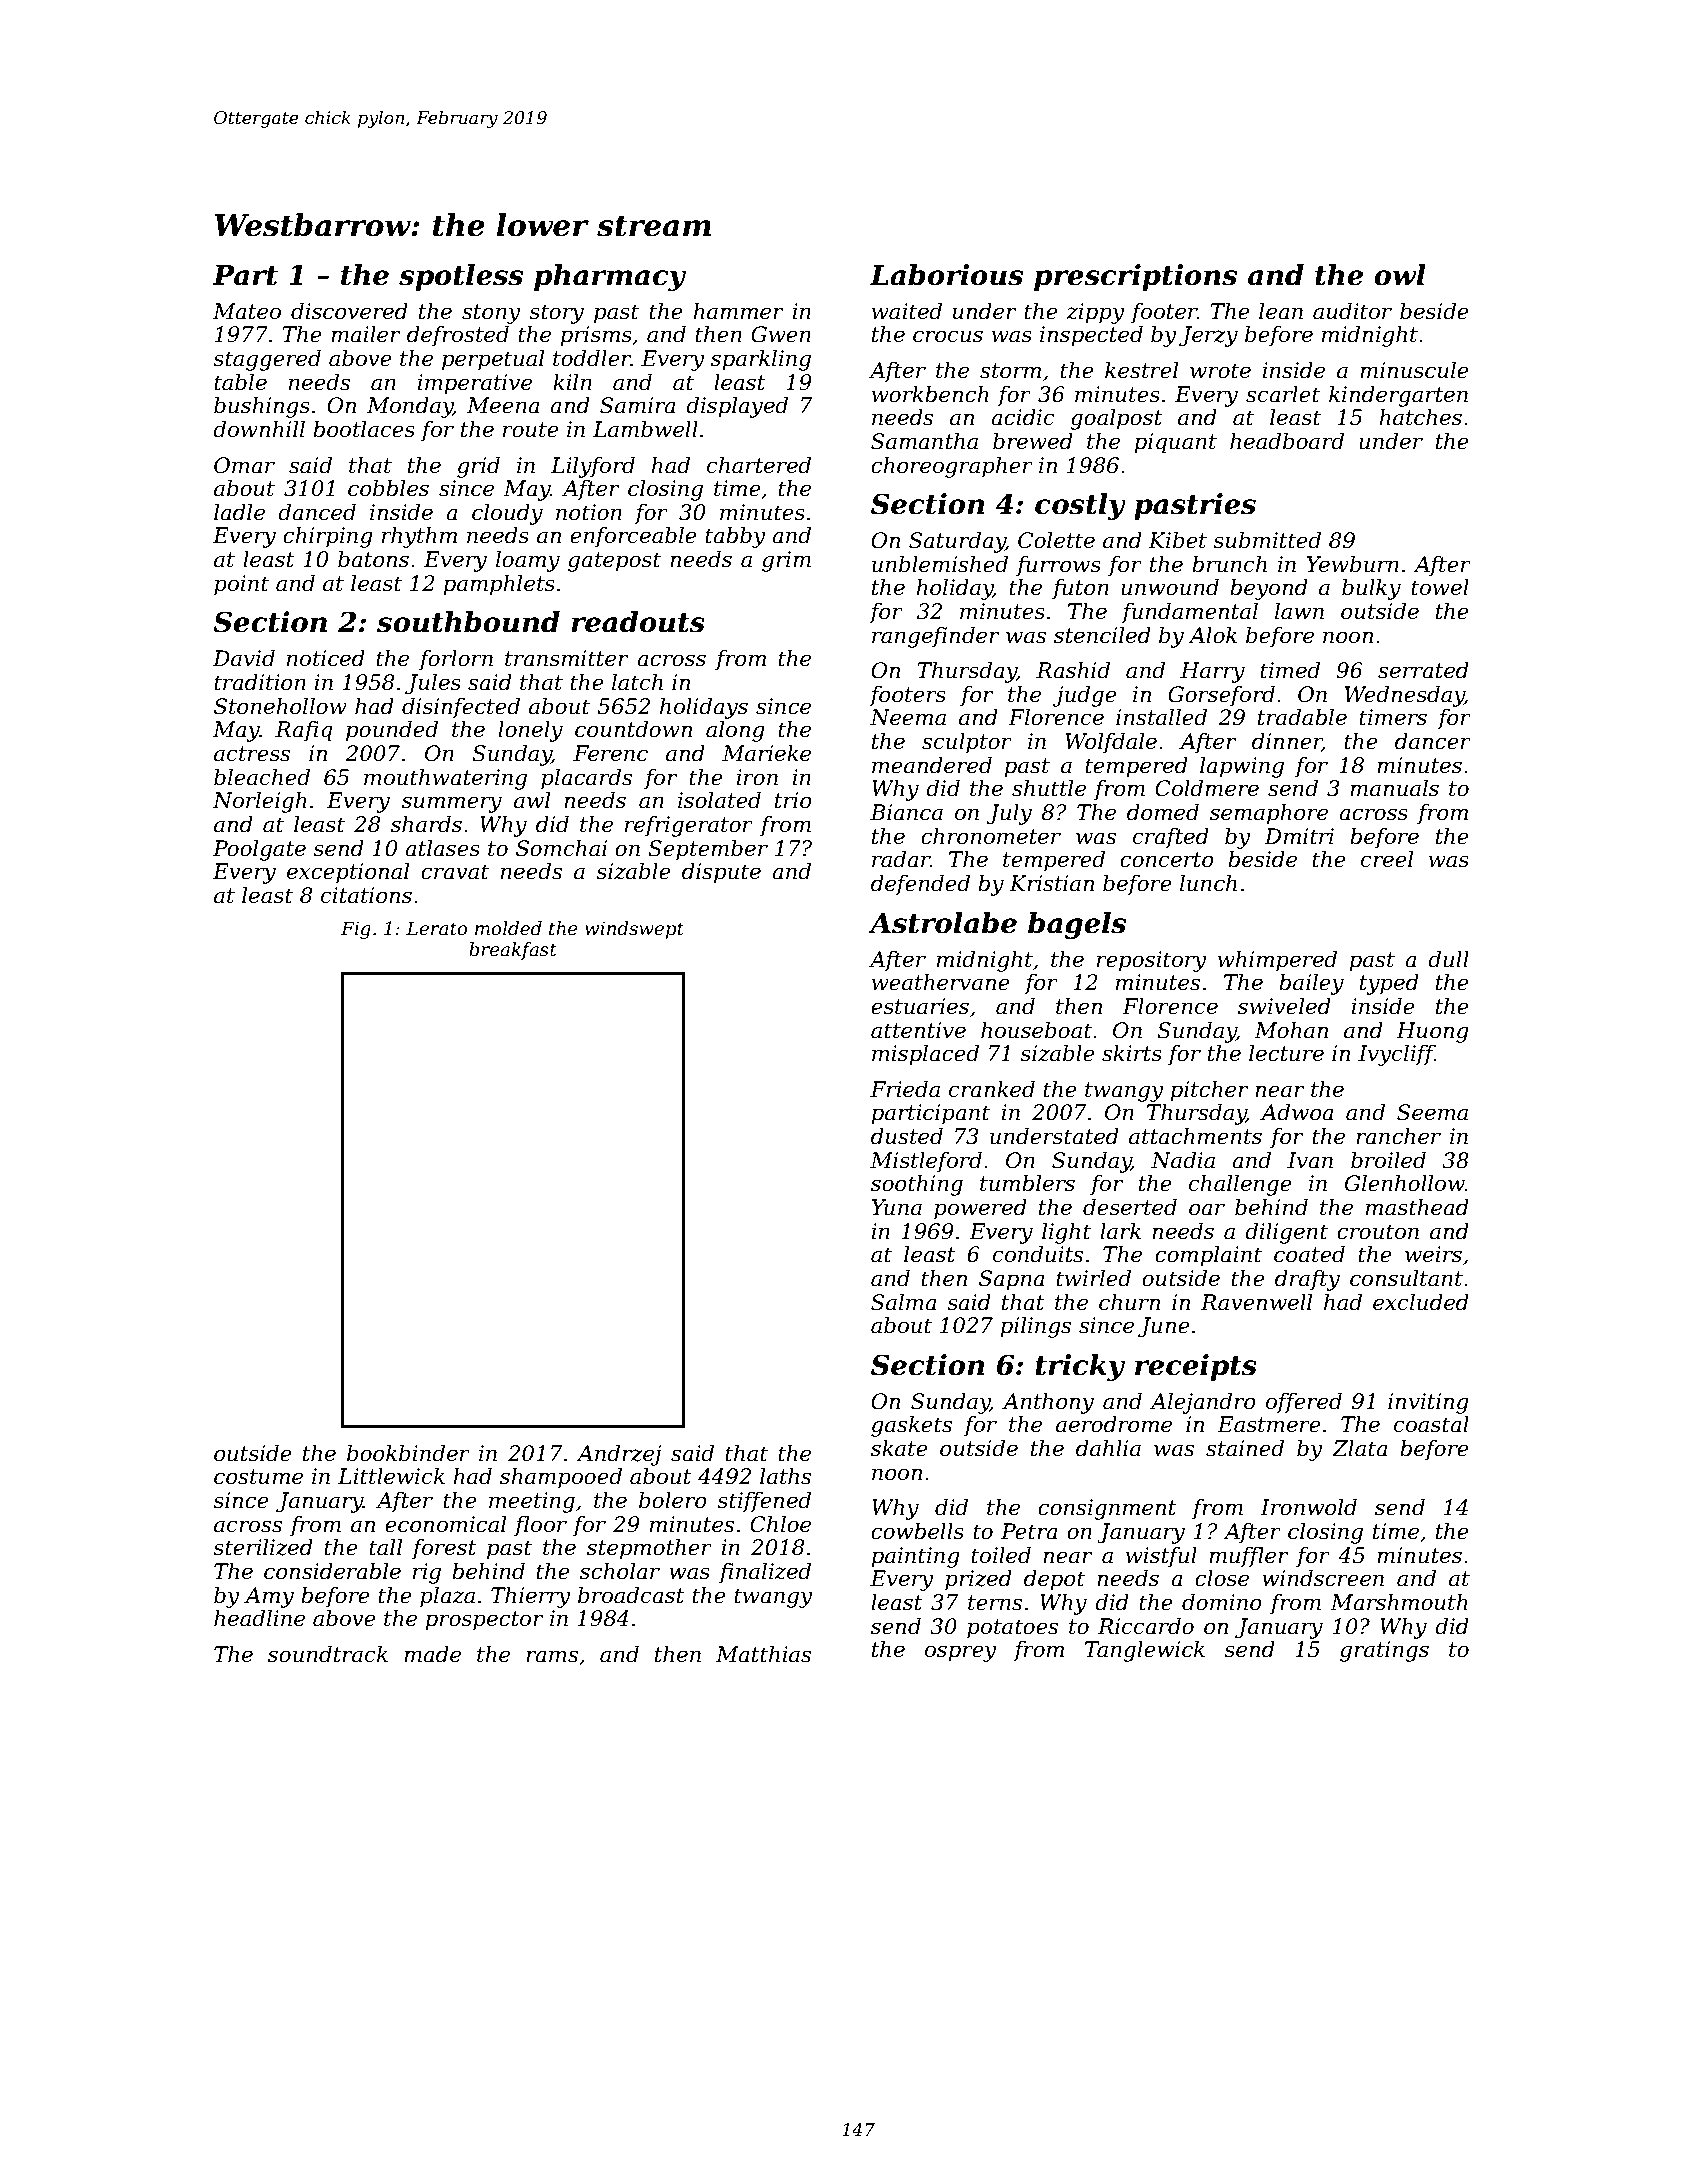 This document has width=1683, height=2178. I want to click on broadcast, so click(631, 1595).
